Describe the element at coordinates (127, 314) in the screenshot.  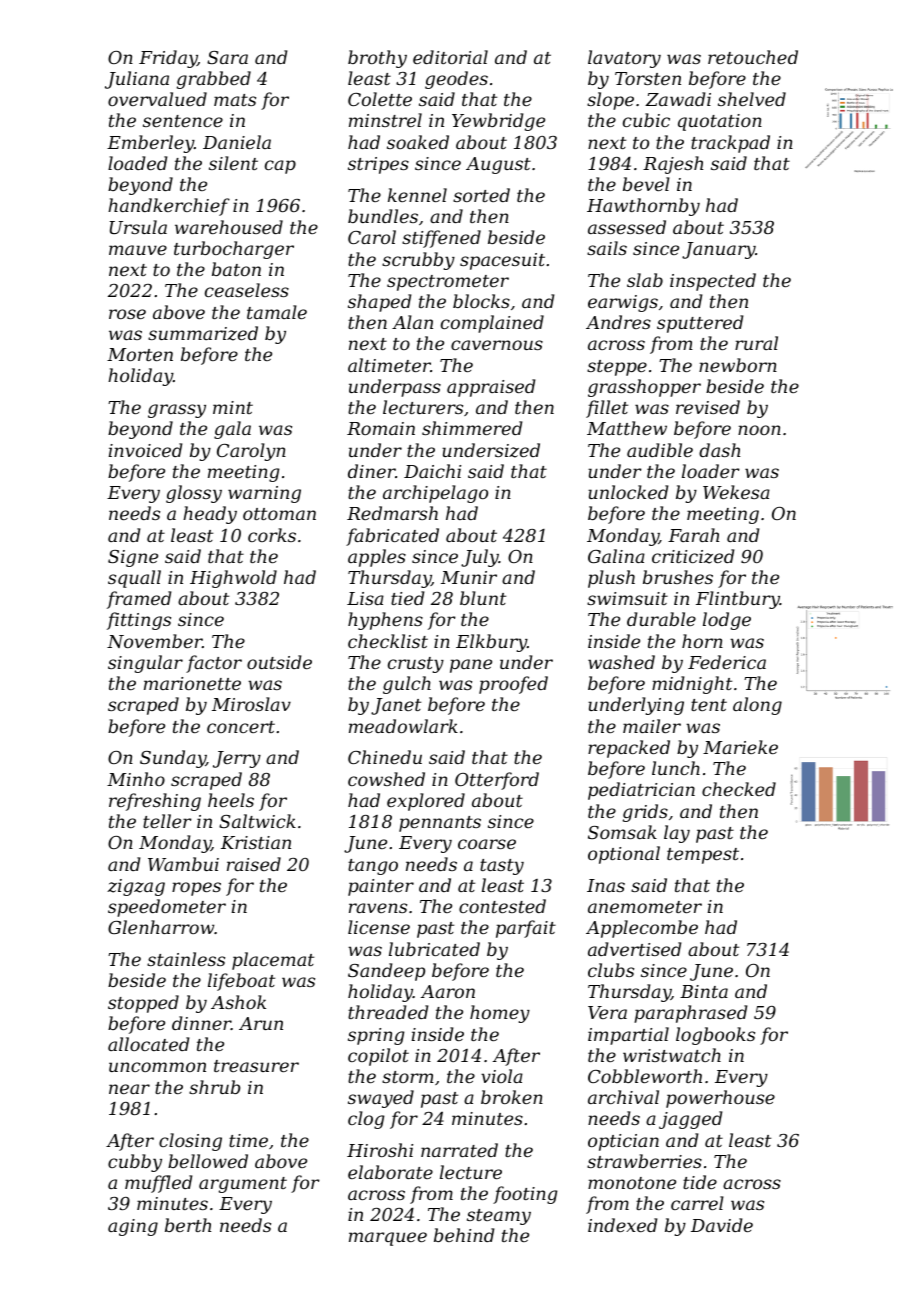
I see `rose` at that location.
